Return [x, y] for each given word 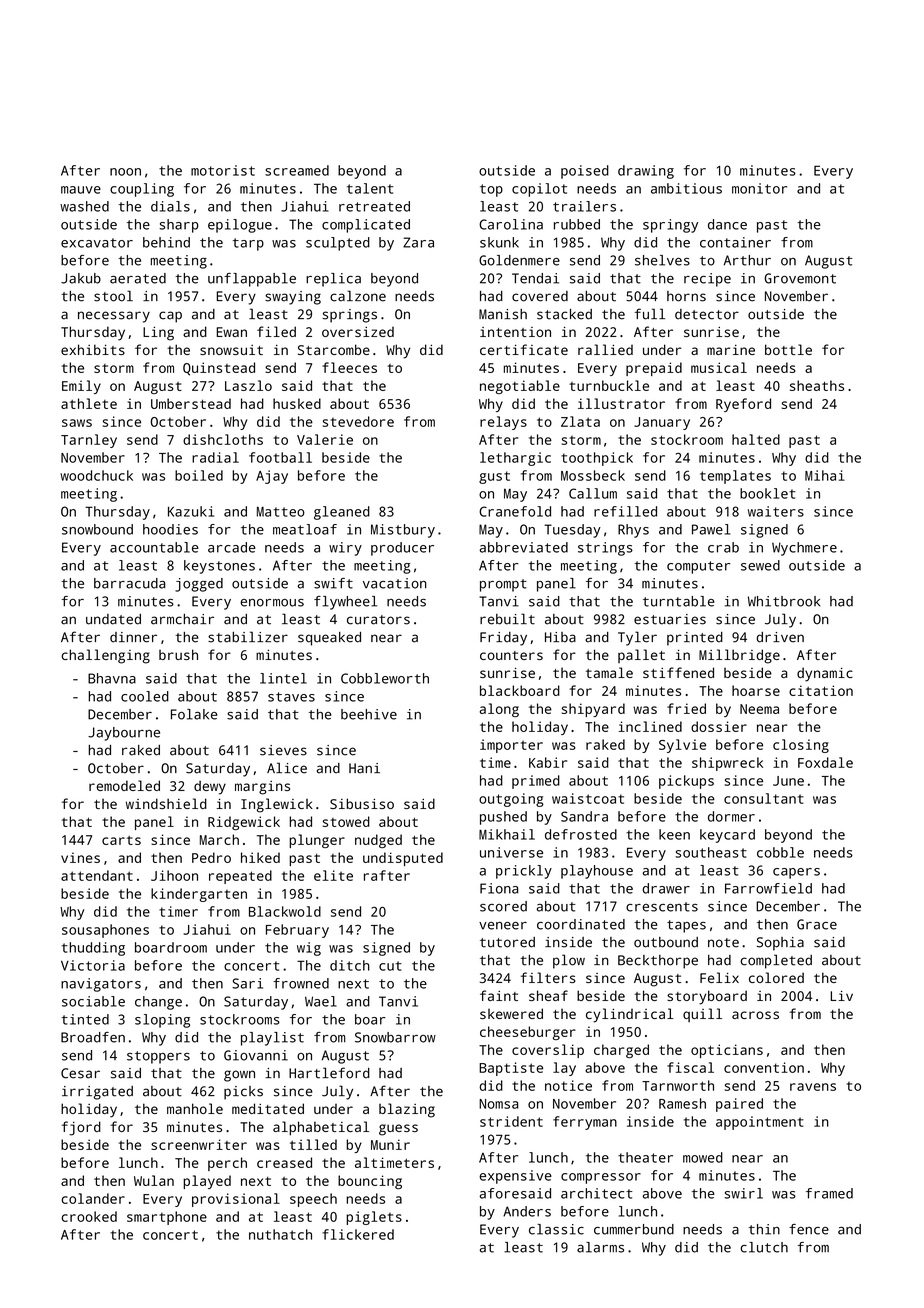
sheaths [817, 385]
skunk [499, 242]
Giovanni [256, 1055]
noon [125, 172]
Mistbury [403, 531]
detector [707, 314]
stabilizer [248, 637]
